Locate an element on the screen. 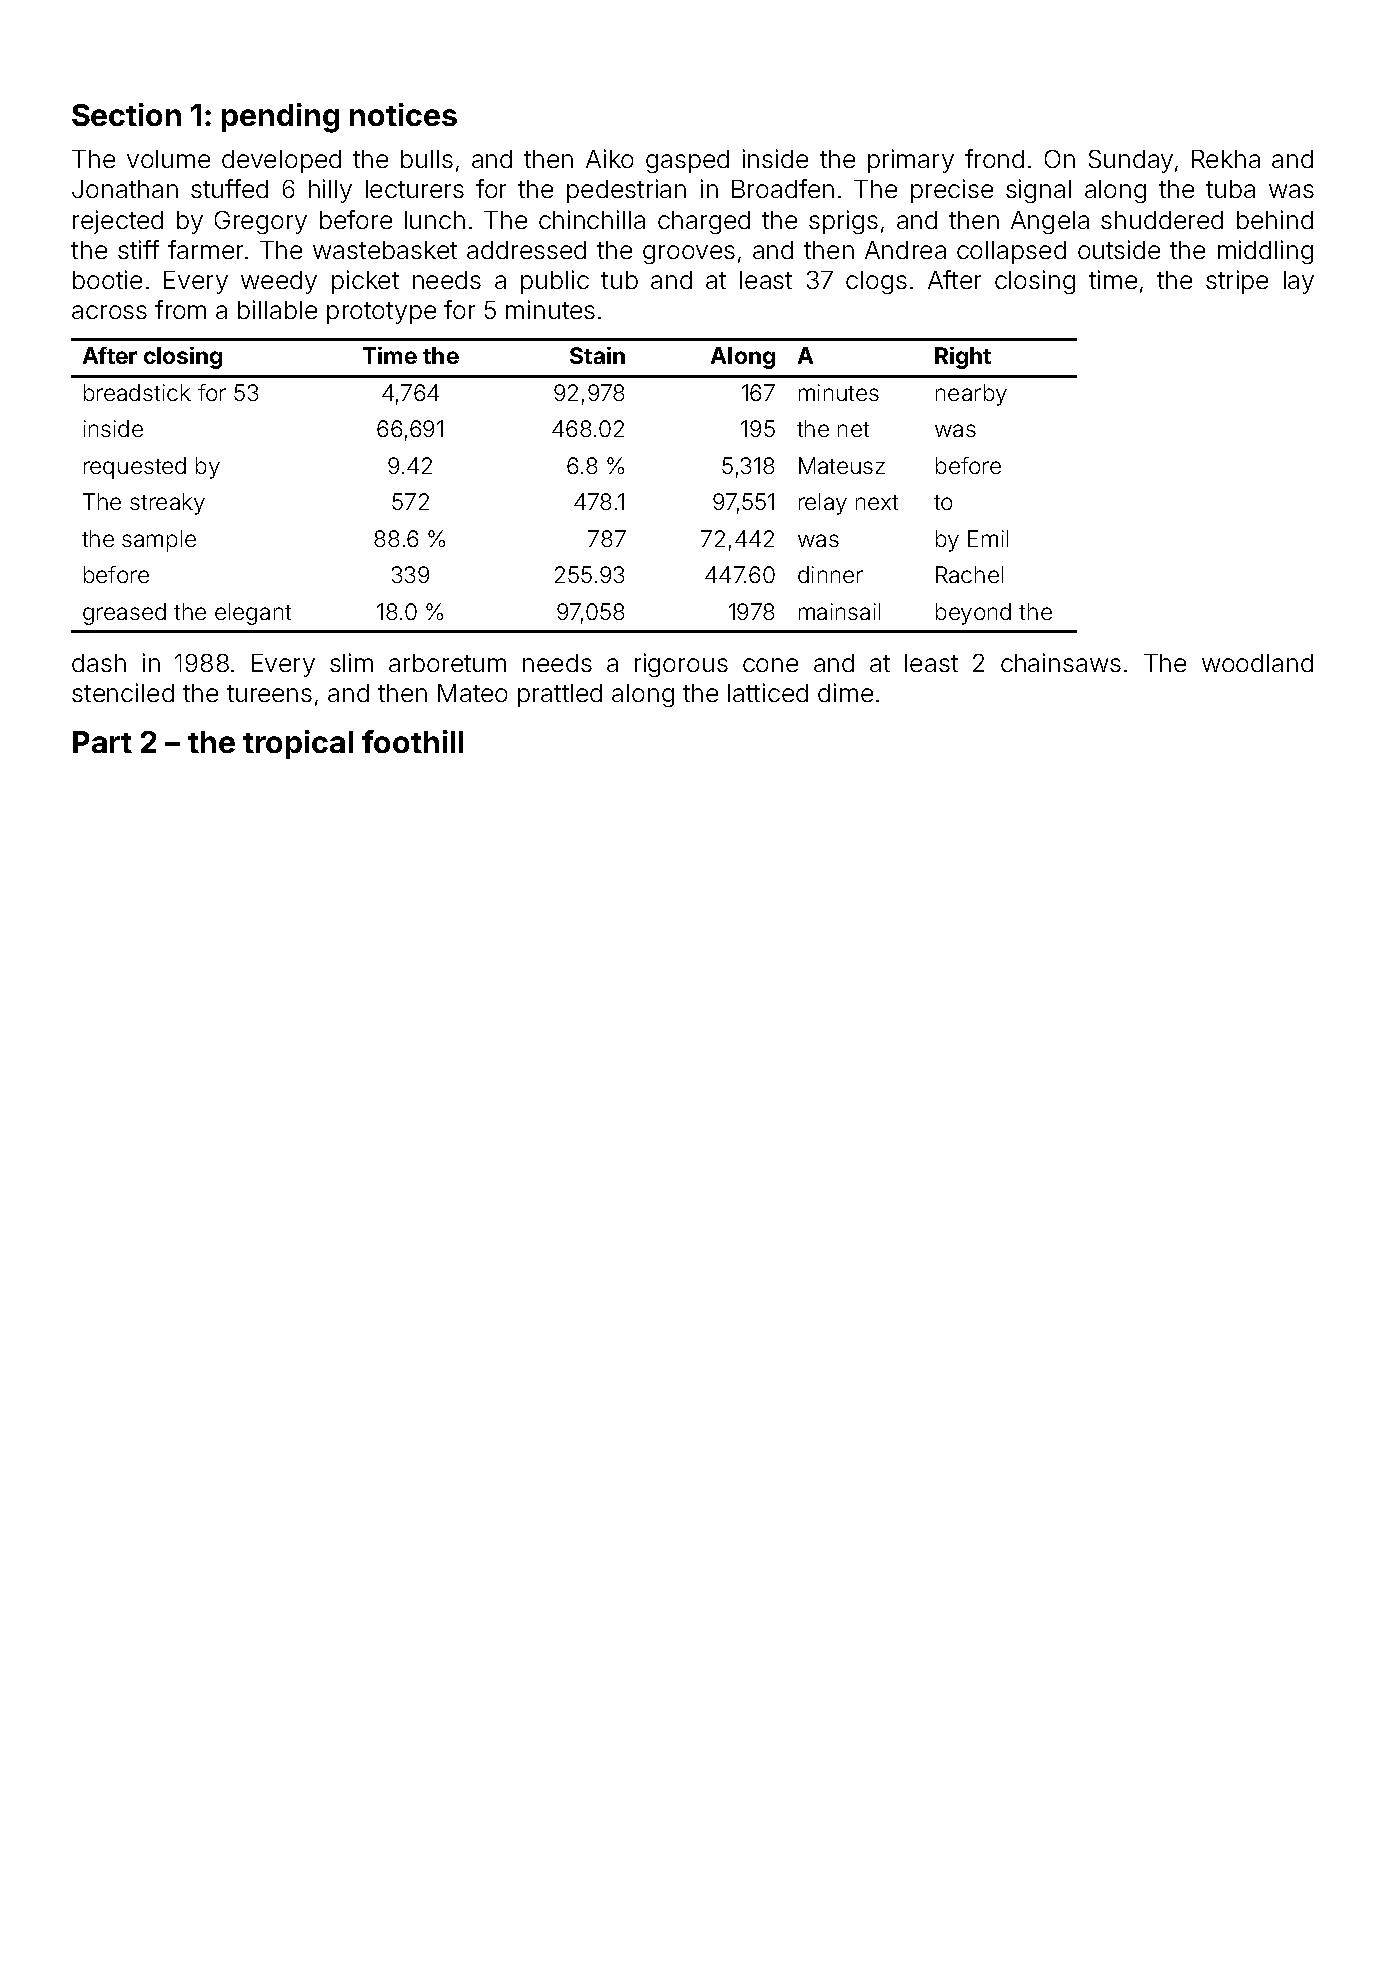 The height and width of the screenshot is (1969, 1386). Rekha is located at coordinates (1226, 159).
